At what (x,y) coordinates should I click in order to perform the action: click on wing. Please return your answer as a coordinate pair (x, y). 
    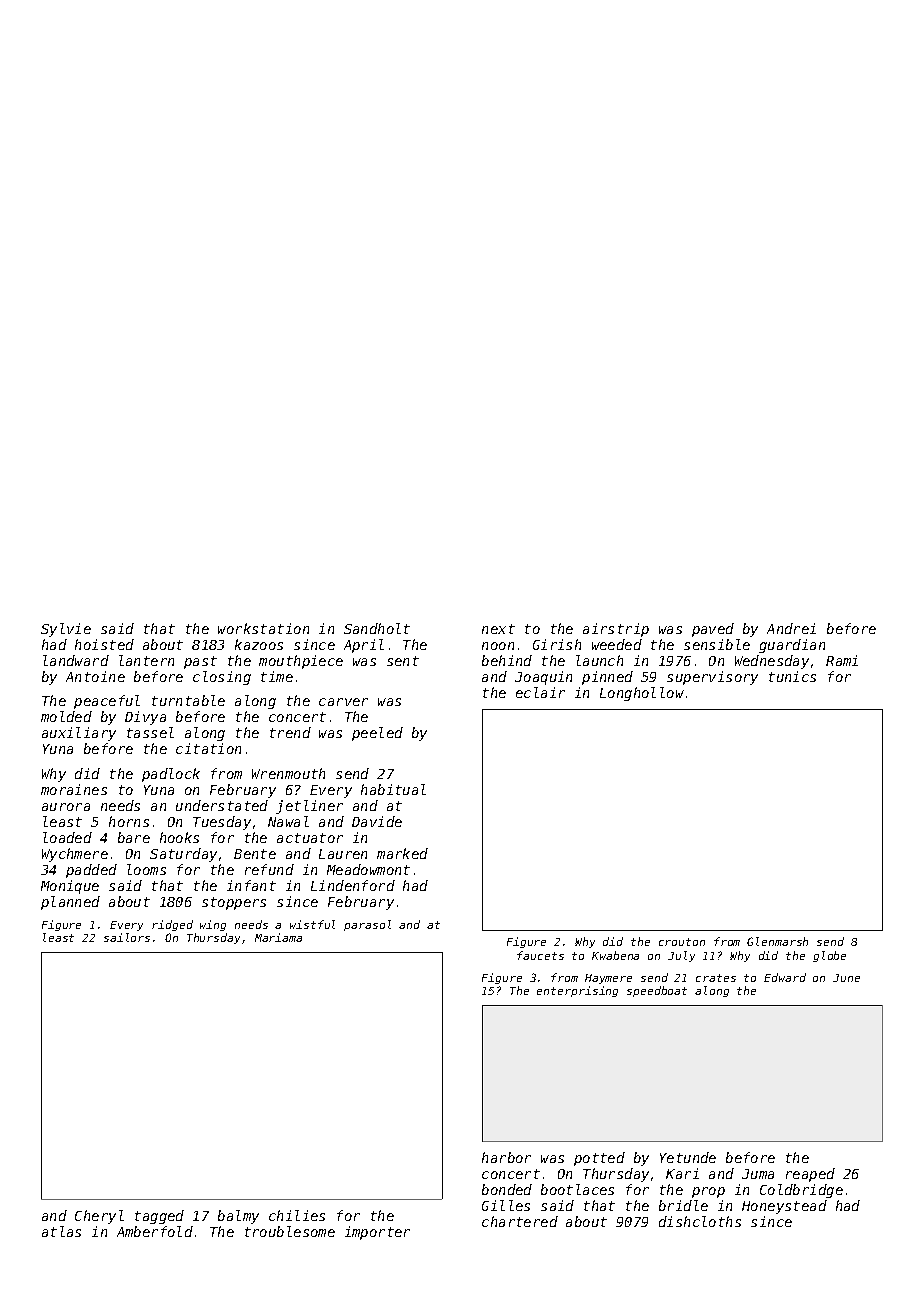
    Looking at the image, I should click on (213, 925).
